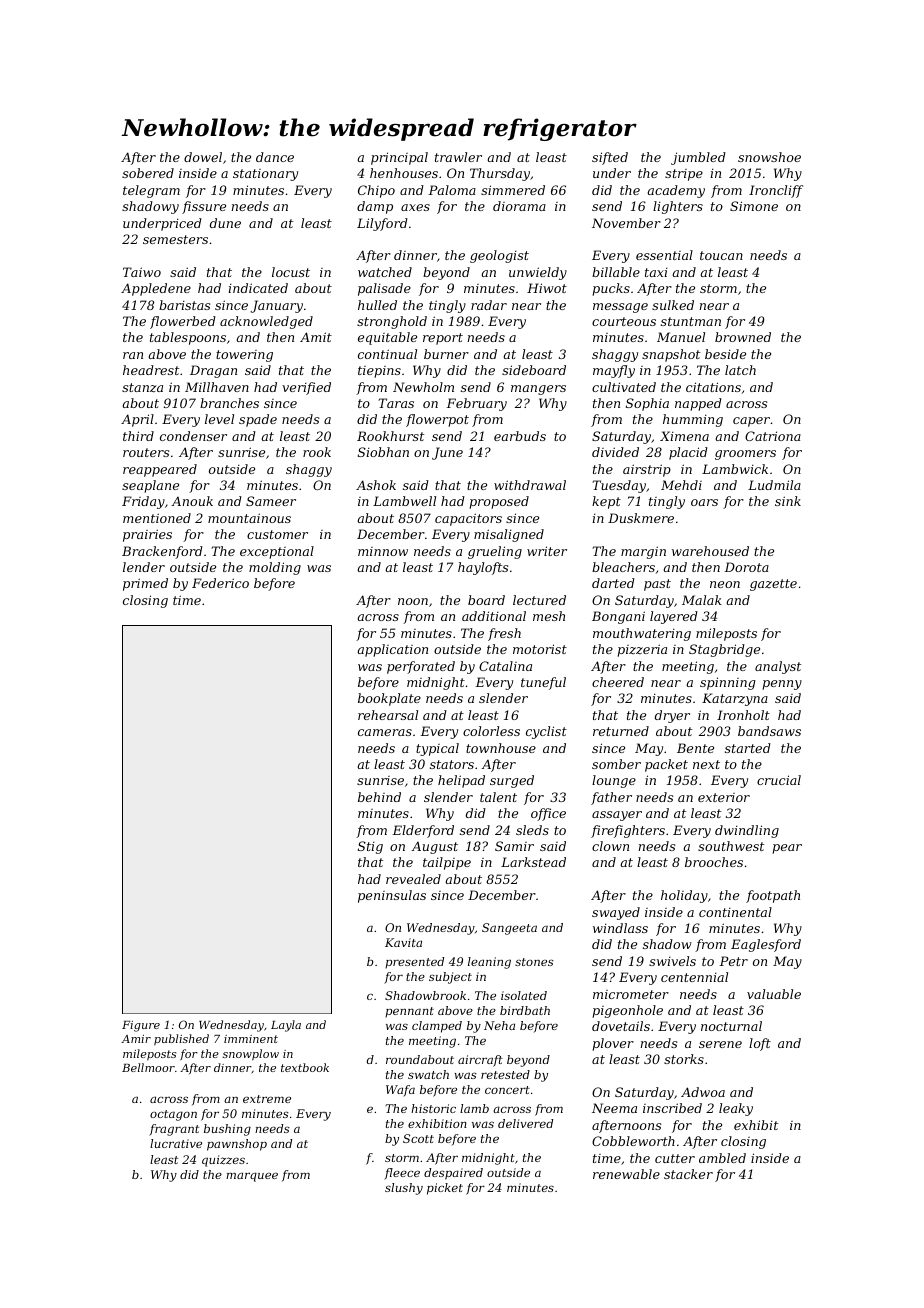  What do you see at coordinates (141, 1026) in the screenshot?
I see `Figure` at bounding box center [141, 1026].
